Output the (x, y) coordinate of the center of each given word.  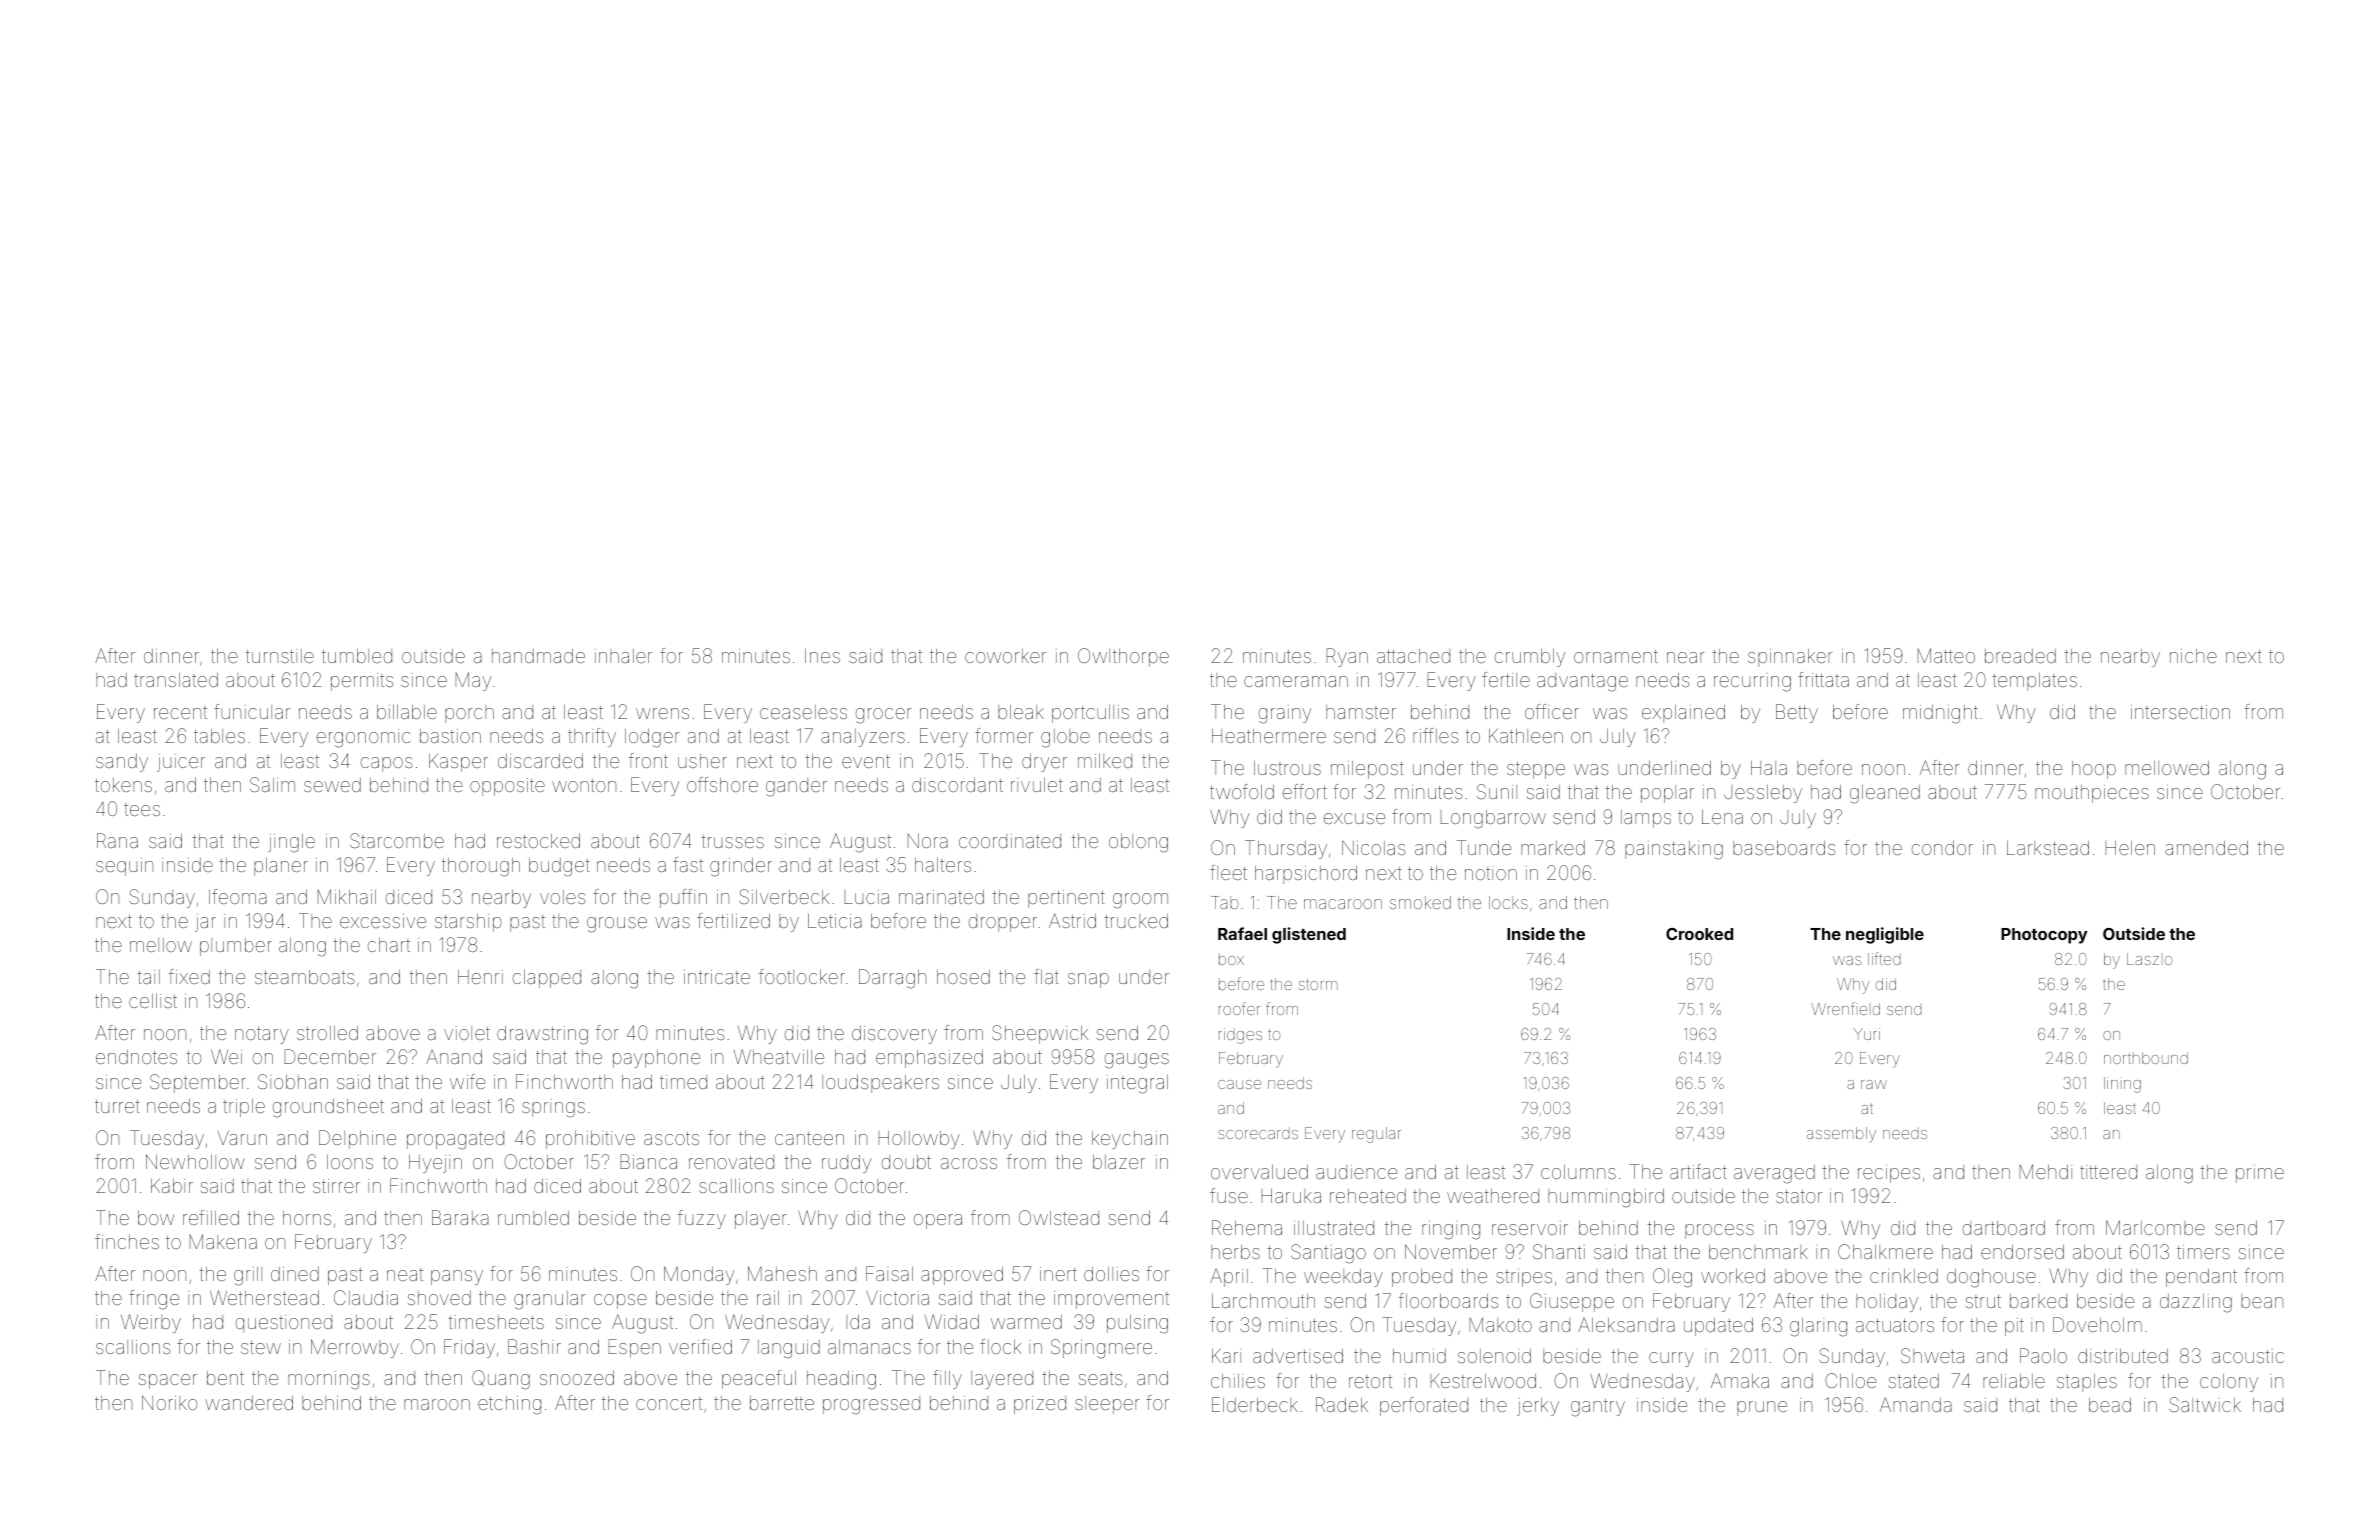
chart (389, 945)
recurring (1752, 682)
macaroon (1343, 904)
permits (362, 682)
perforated (1424, 1406)
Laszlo (2150, 959)
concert (669, 1403)
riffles (1436, 735)
